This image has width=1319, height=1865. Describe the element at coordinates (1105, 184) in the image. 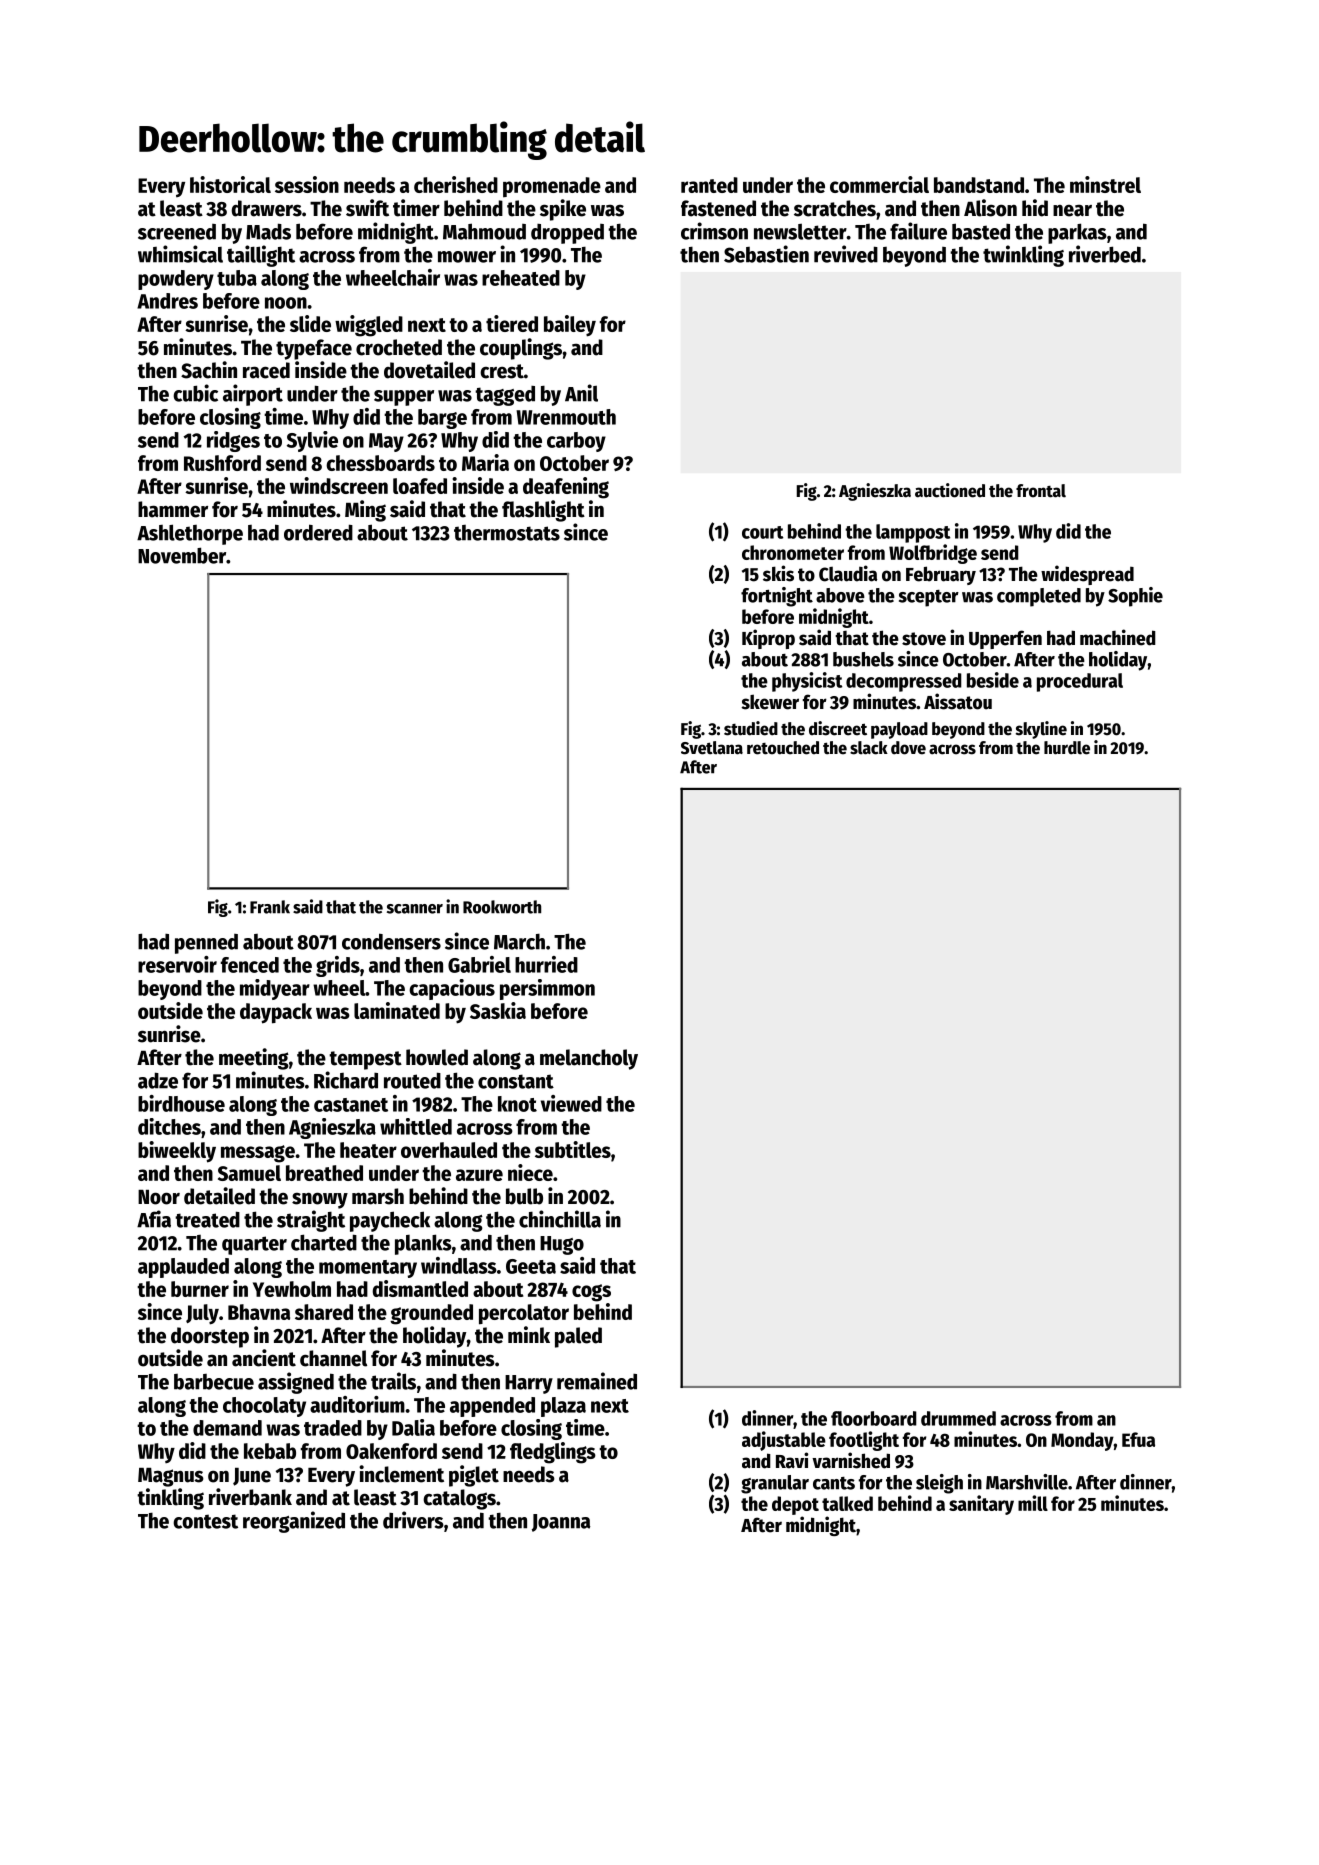

I see `minstrel` at that location.
